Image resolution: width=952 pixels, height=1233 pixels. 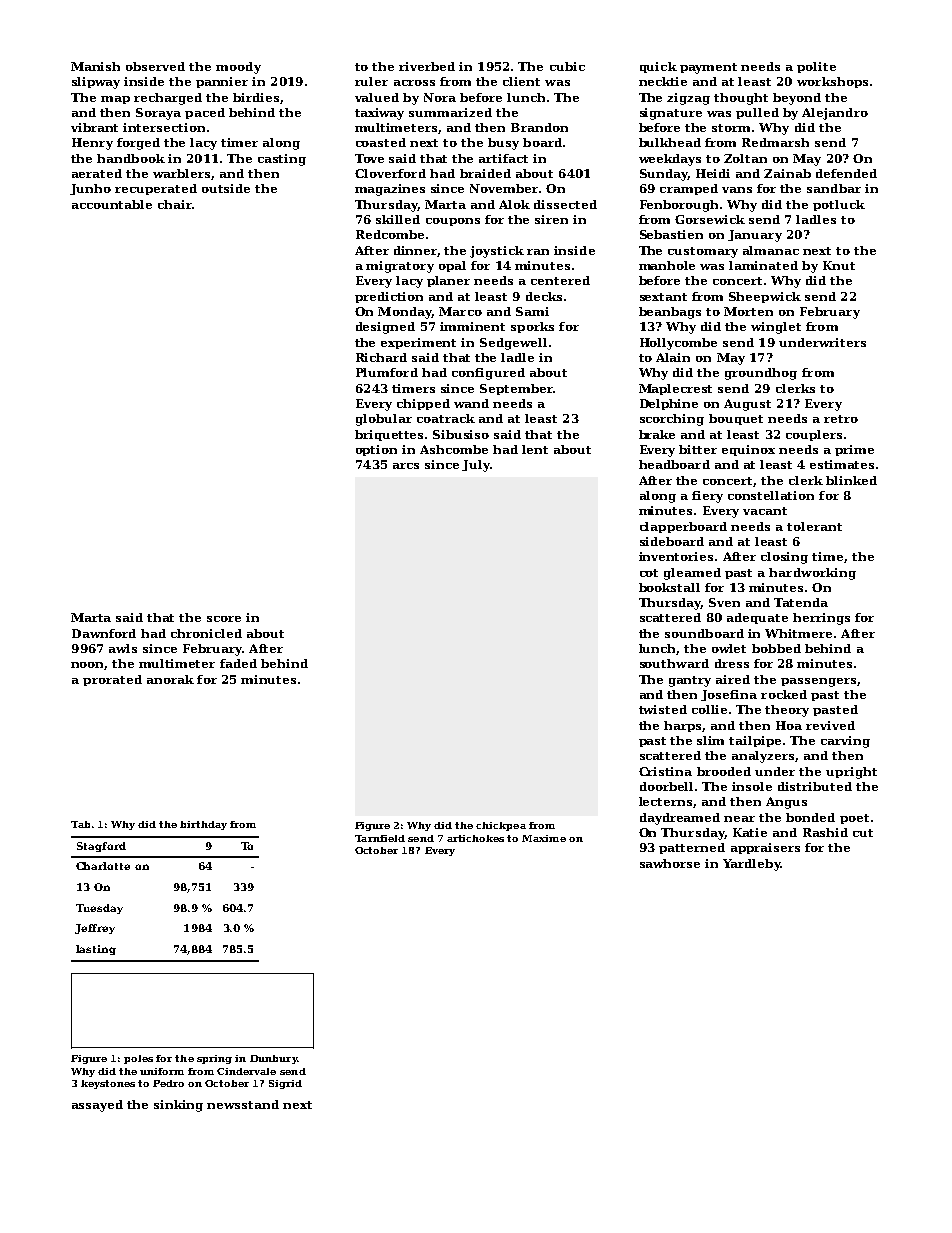 What do you see at coordinates (544, 838) in the screenshot?
I see `Maxime` at bounding box center [544, 838].
